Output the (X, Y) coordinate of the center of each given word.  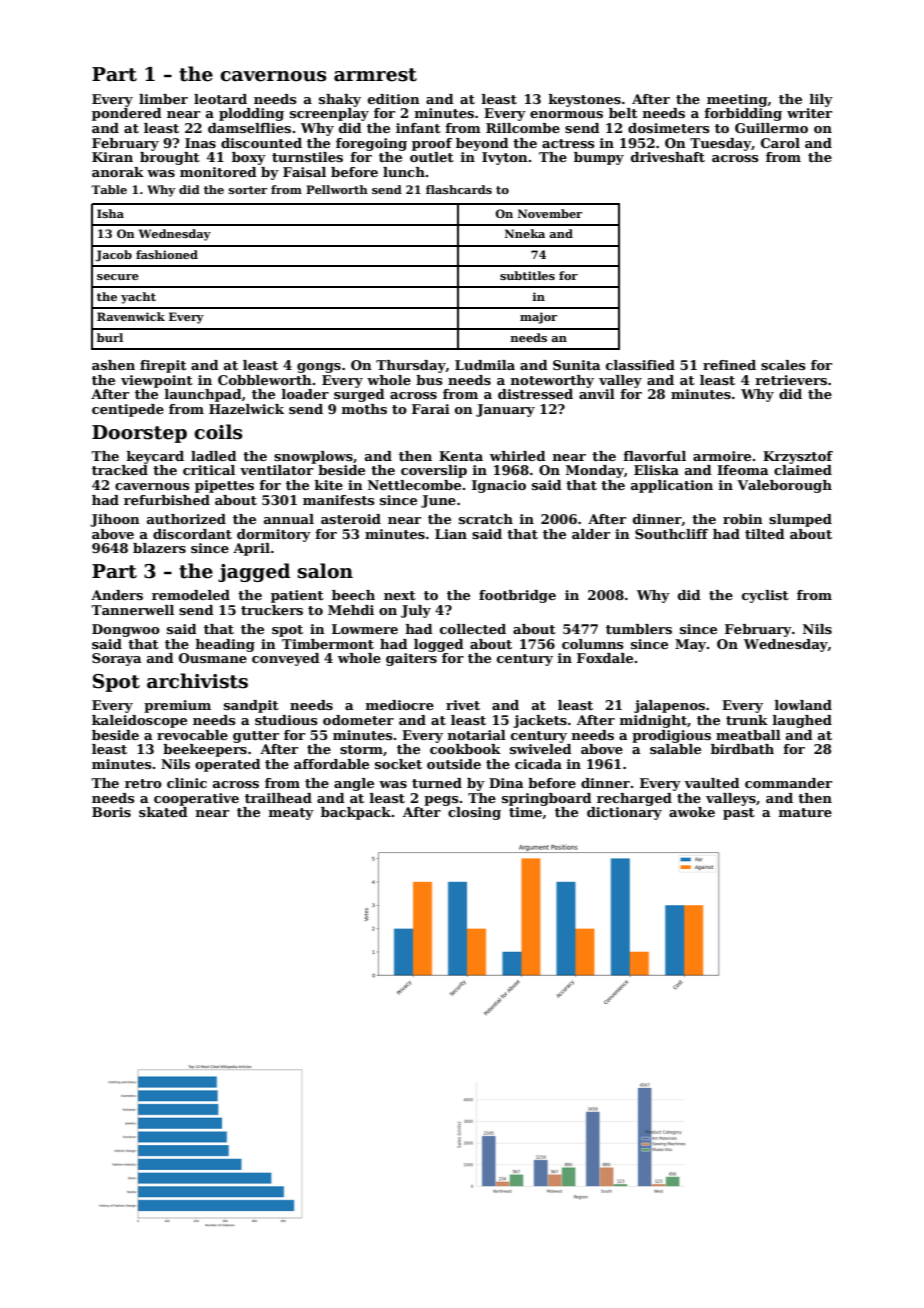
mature (805, 812)
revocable (192, 735)
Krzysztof (798, 457)
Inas (200, 143)
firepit (163, 366)
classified (640, 365)
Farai (431, 409)
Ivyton (505, 158)
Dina (506, 783)
